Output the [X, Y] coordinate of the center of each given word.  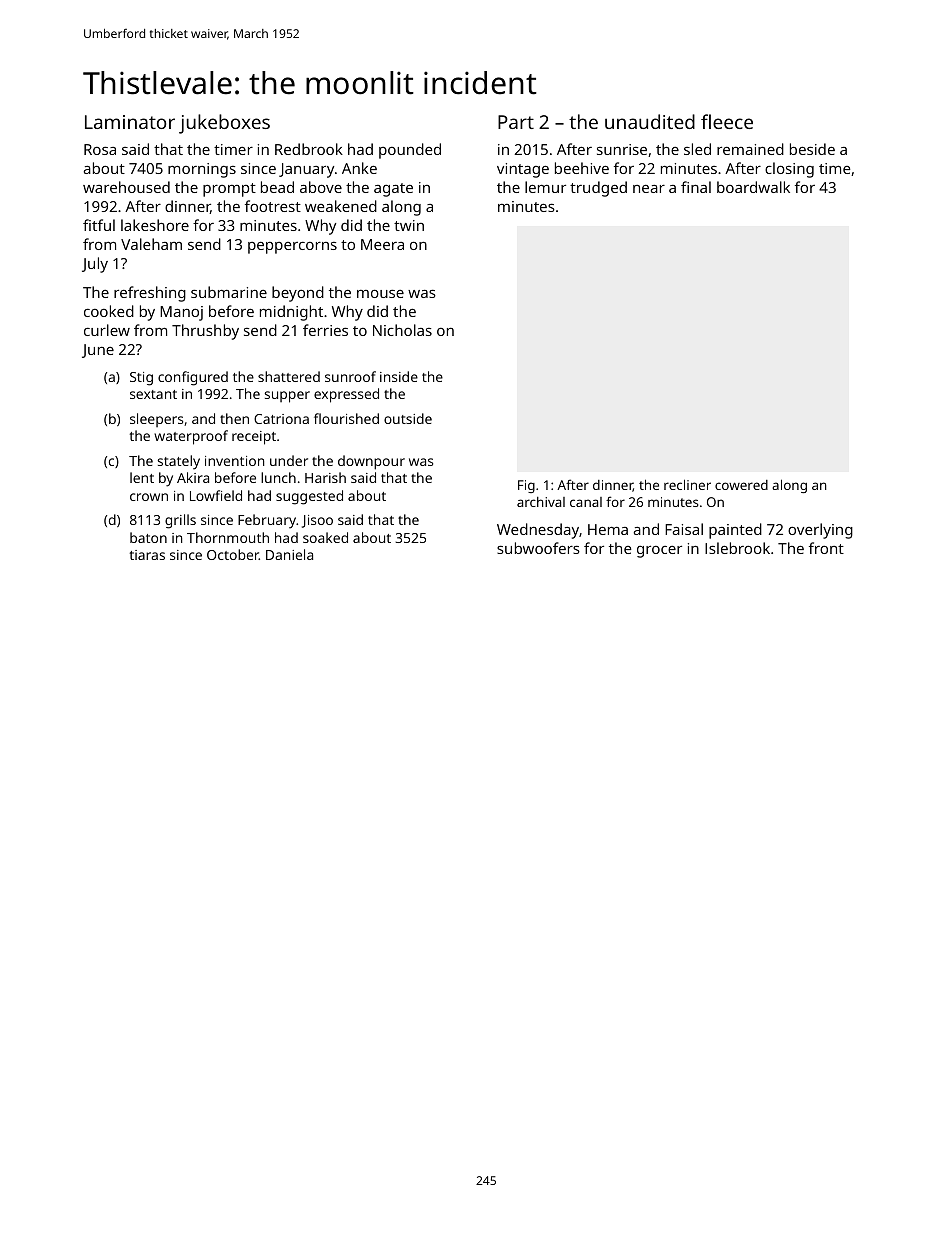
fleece [727, 121]
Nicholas [402, 330]
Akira [193, 477]
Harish [325, 477]
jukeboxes [224, 124]
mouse [380, 293]
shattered [289, 376]
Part [516, 122]
